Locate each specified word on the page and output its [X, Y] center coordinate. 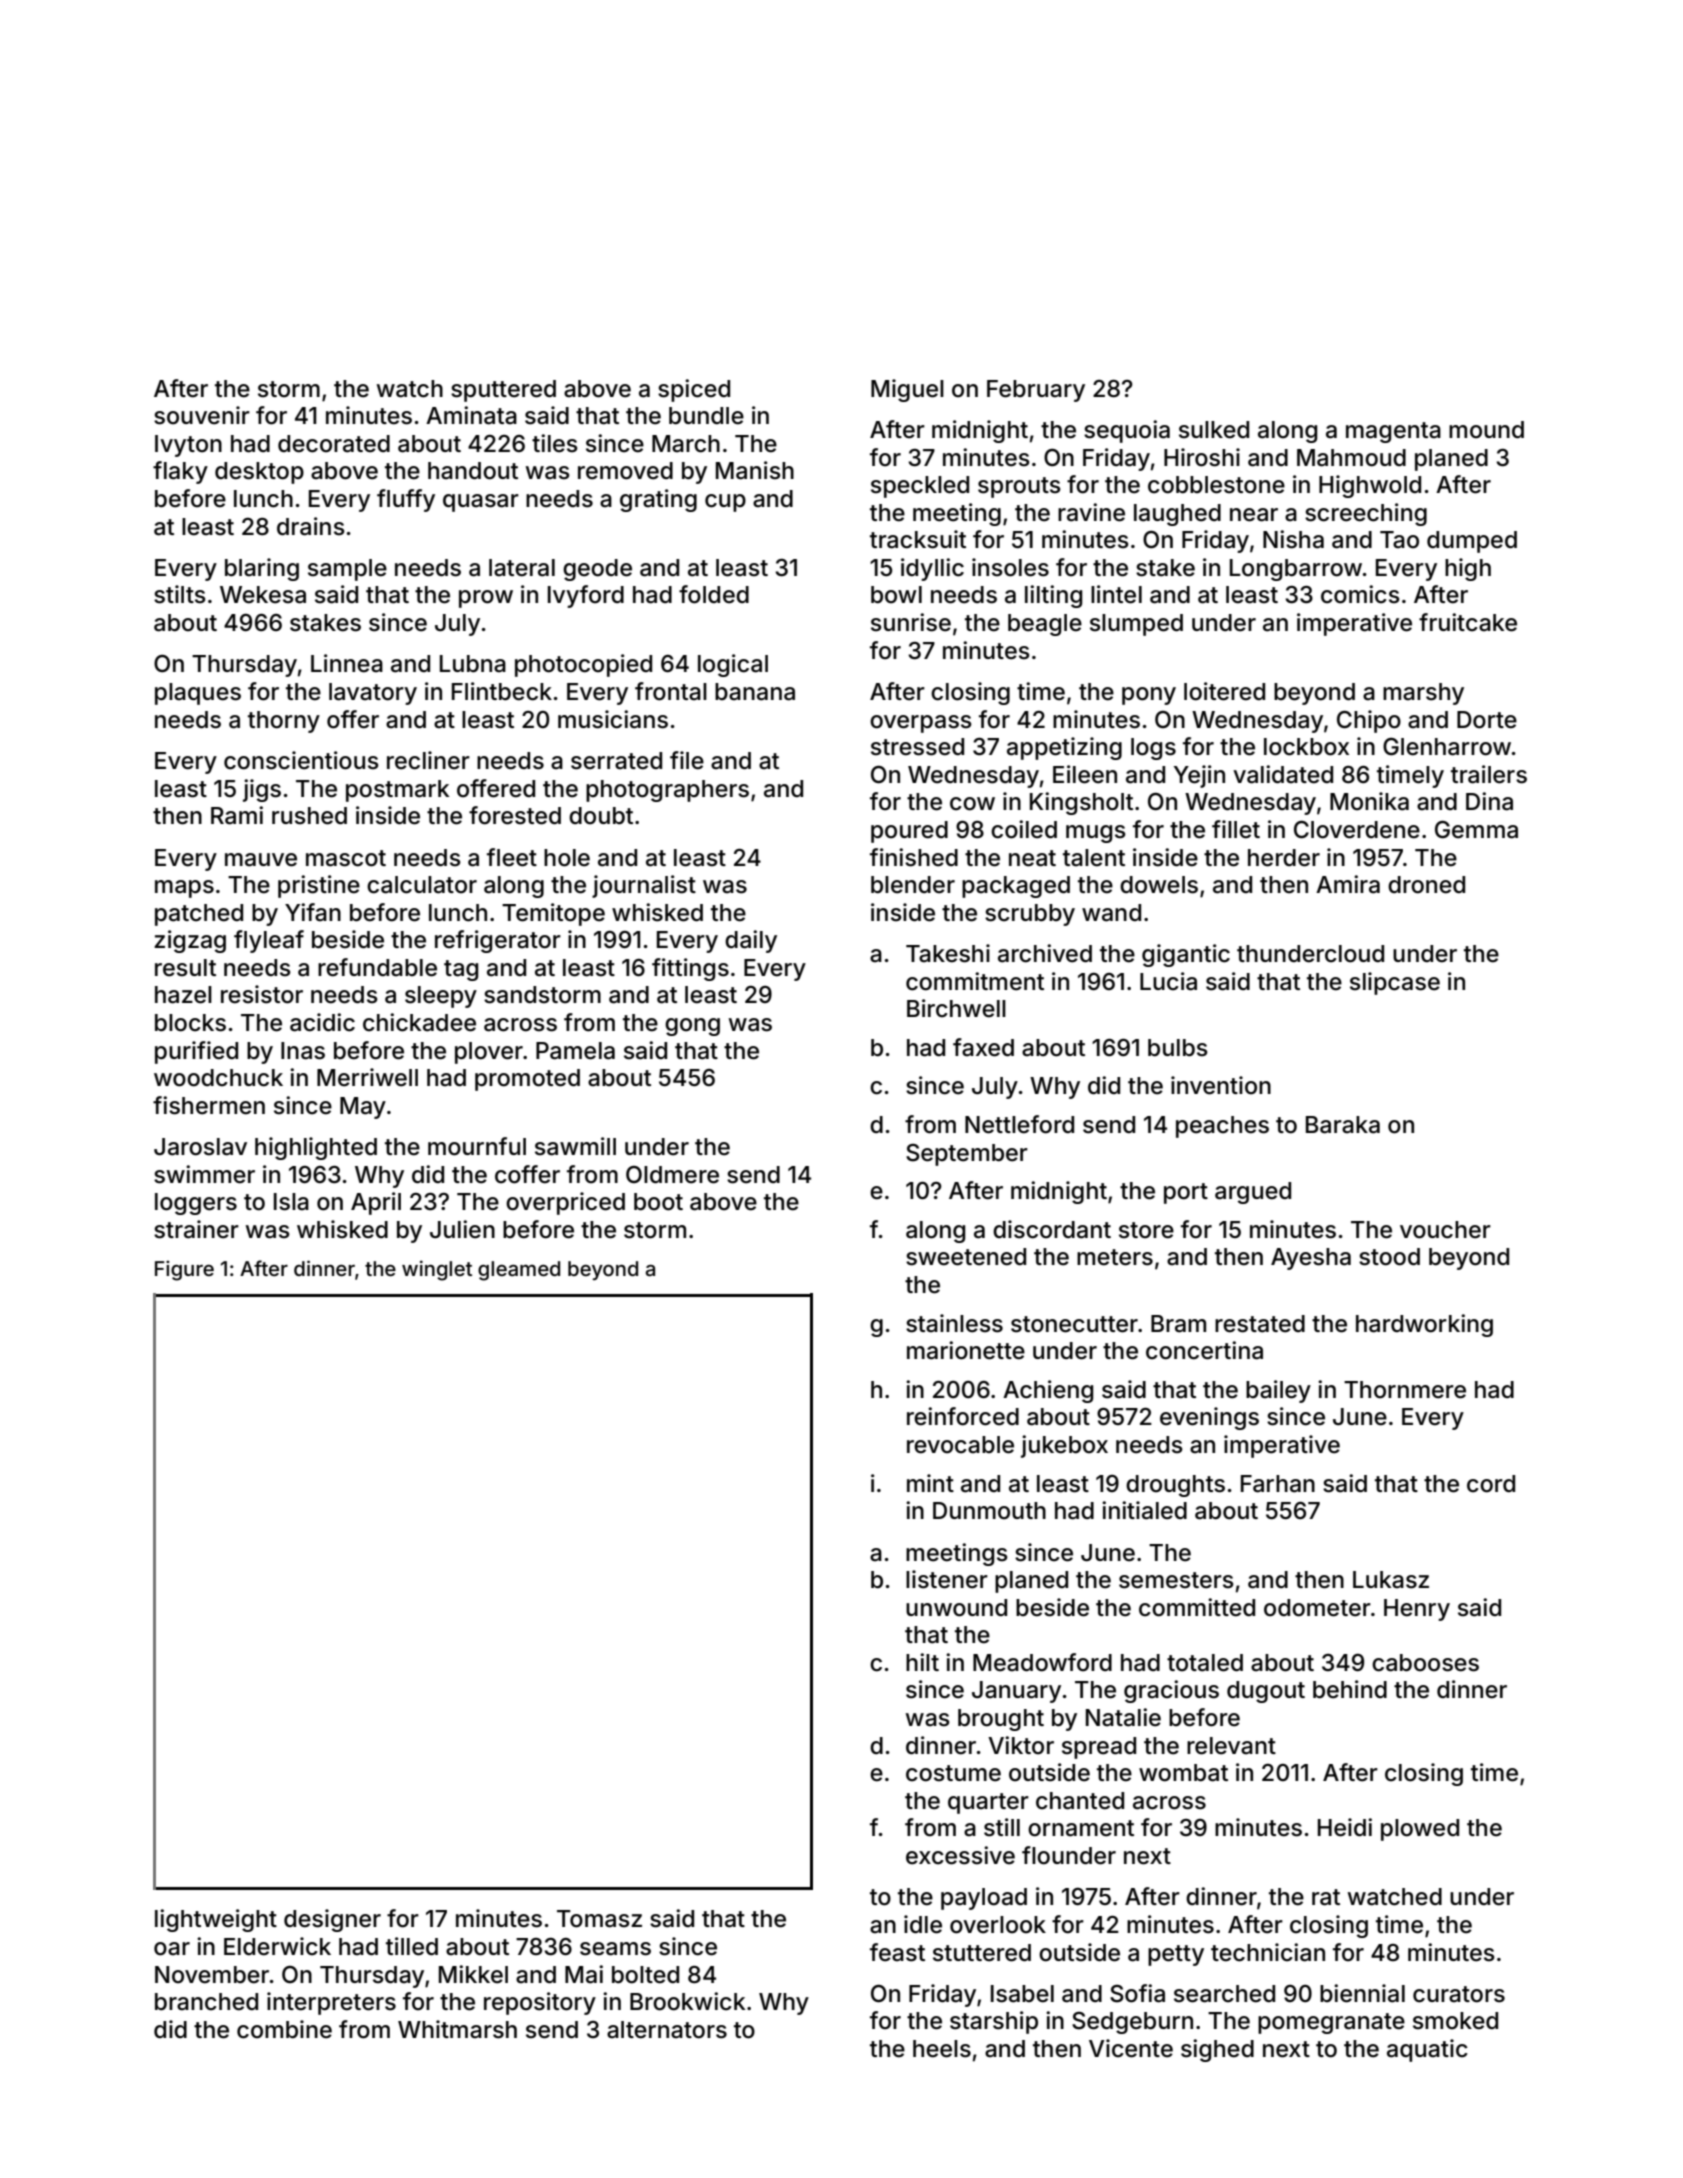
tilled [412, 1946]
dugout [1266, 1692]
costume [953, 1773]
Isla [291, 1202]
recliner [428, 760]
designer [332, 1920]
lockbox [1306, 747]
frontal [671, 691]
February [1036, 391]
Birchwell [956, 1008]
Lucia [1168, 981]
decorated [334, 444]
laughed [1177, 515]
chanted [1080, 1801]
